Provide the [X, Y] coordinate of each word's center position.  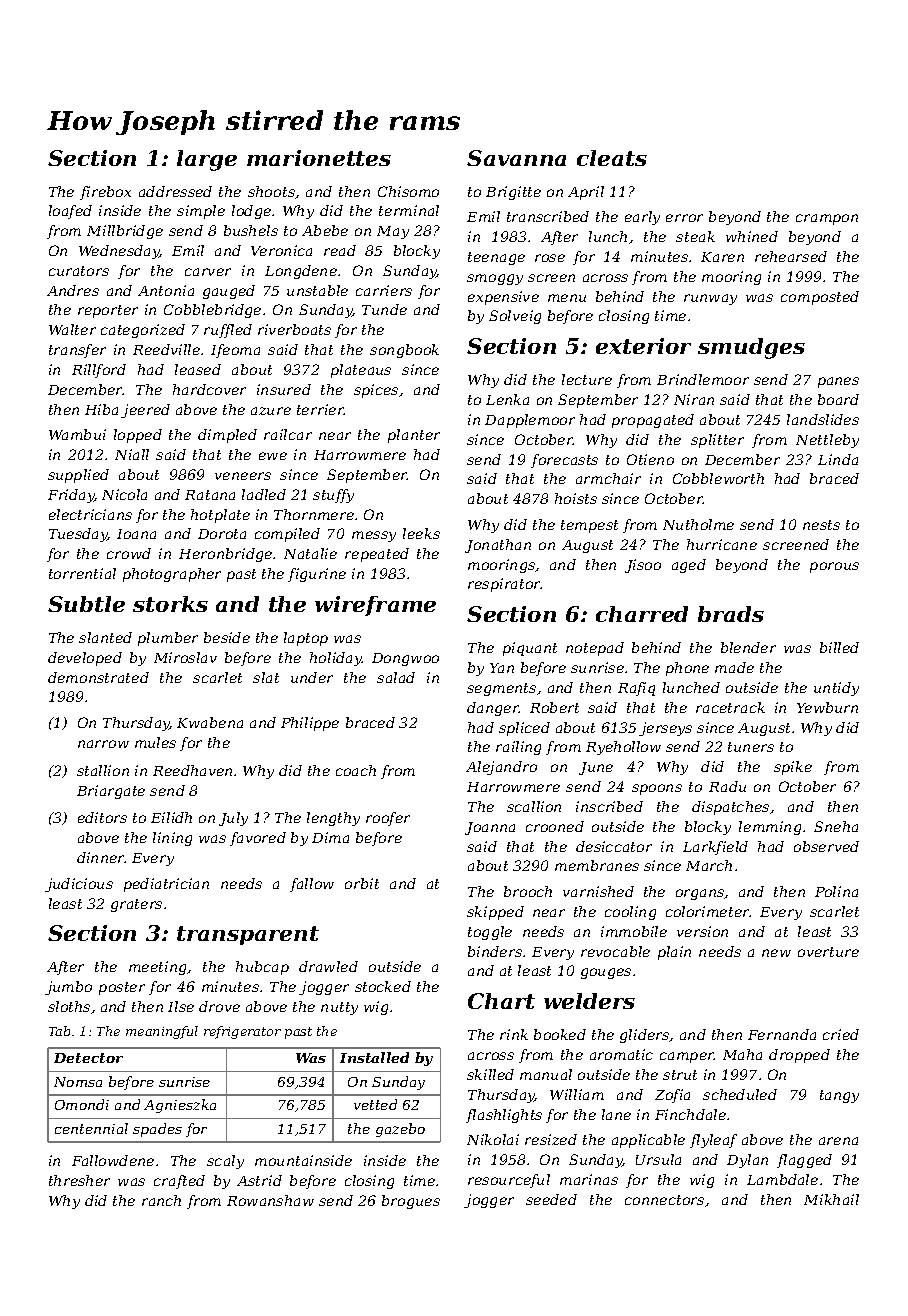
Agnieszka [180, 1106]
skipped [495, 913]
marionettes [319, 158]
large [207, 160]
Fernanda [782, 1034]
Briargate [111, 792]
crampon [827, 219]
